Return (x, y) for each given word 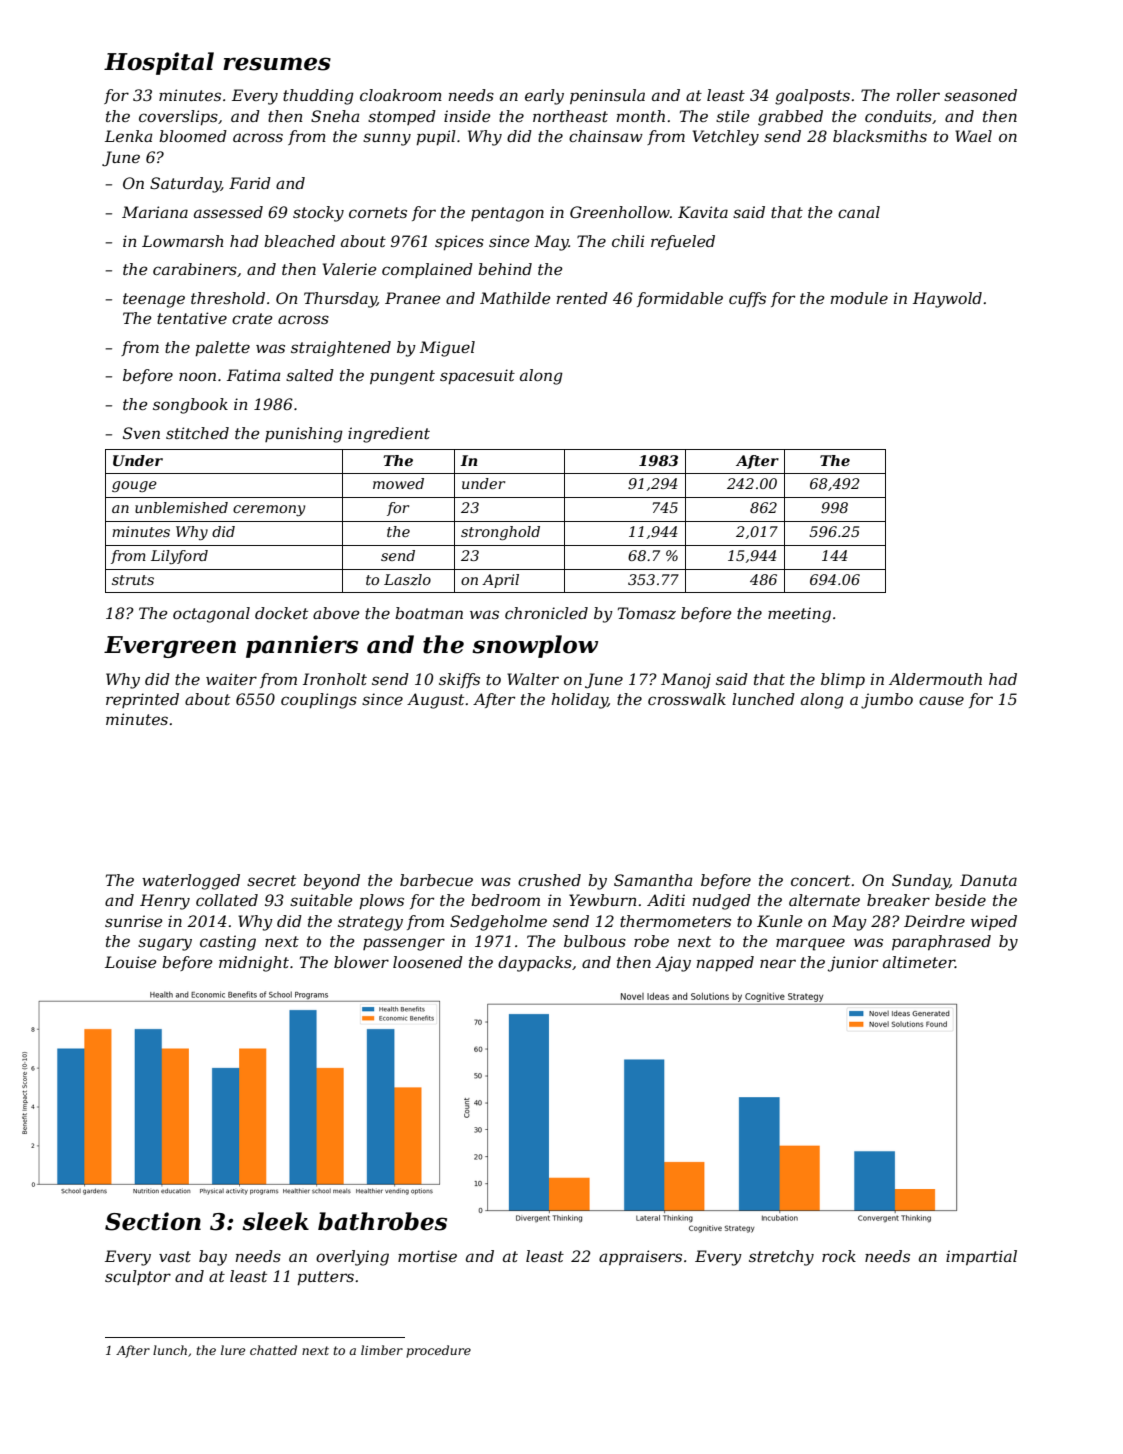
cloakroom (401, 95)
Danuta (988, 880)
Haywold (947, 300)
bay (213, 1258)
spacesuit (477, 377)
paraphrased (941, 942)
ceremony (269, 510)
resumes (277, 64)
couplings (319, 701)
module (859, 298)
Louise (131, 962)
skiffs (459, 680)
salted (310, 375)
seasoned (980, 95)
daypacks (535, 964)
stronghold (500, 533)
